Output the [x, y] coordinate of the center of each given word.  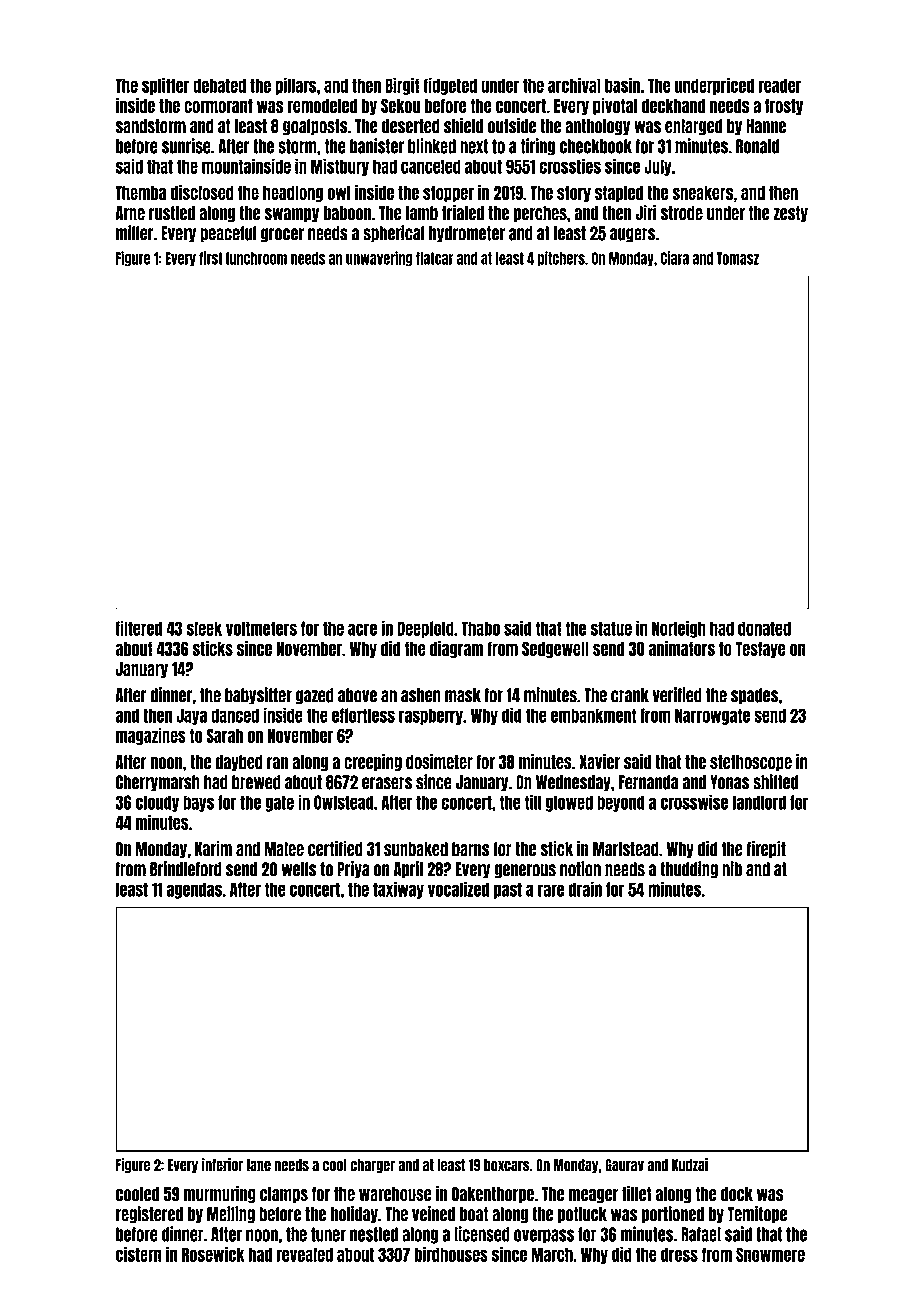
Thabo [480, 628]
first [211, 258]
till [533, 802]
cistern [139, 1254]
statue [611, 628]
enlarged [694, 127]
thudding [689, 870]
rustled [172, 213]
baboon [347, 213]
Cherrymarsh [158, 783]
